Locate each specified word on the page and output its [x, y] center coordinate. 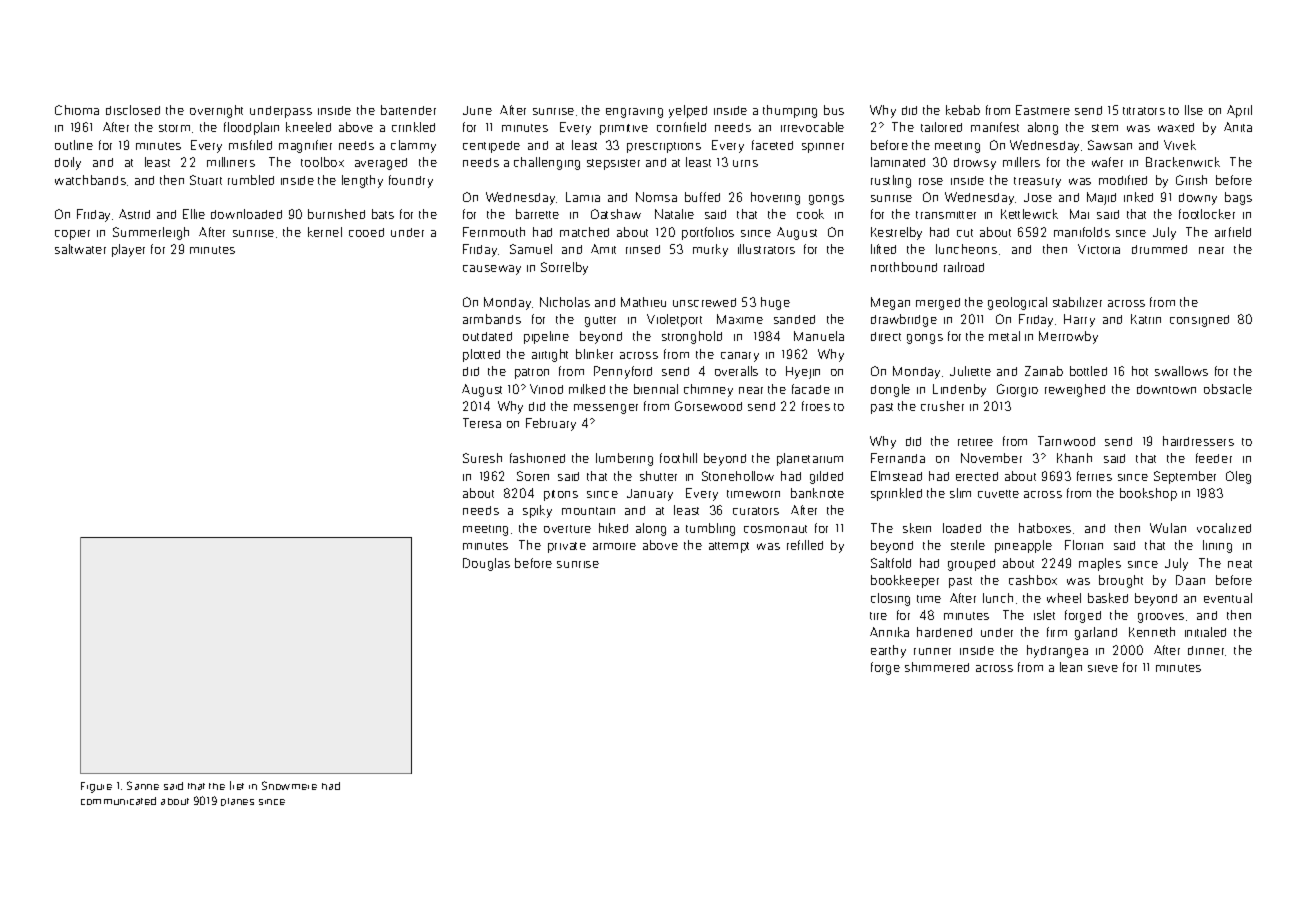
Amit [603, 249]
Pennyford [623, 372]
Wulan [1168, 528]
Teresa [482, 423]
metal [1004, 336]
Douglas [486, 564]
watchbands [90, 180]
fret [237, 785]
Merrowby [1068, 337]
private [567, 547]
